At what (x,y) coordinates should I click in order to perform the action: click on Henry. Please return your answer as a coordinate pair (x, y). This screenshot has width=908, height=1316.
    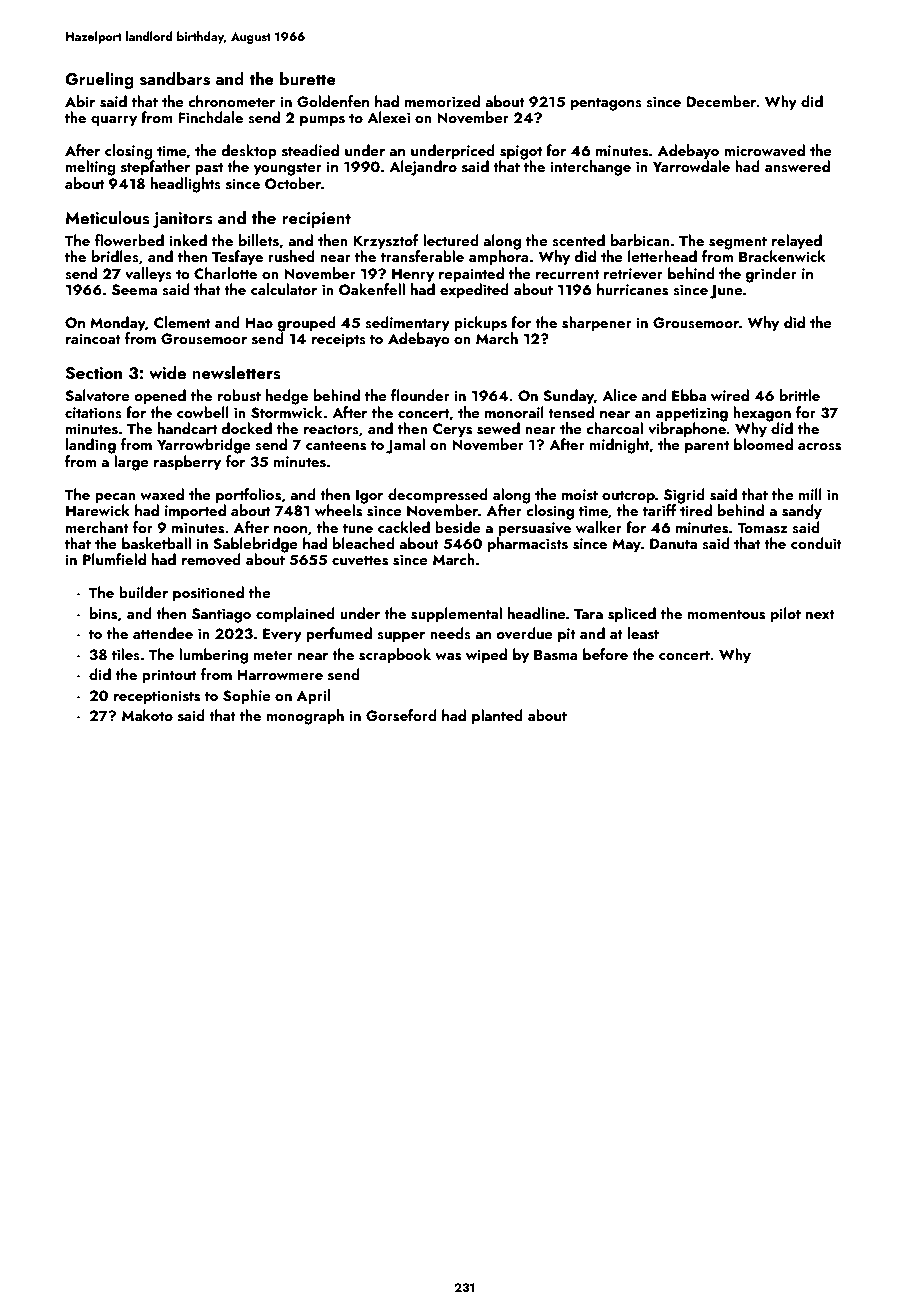
    Looking at the image, I should click on (413, 275).
